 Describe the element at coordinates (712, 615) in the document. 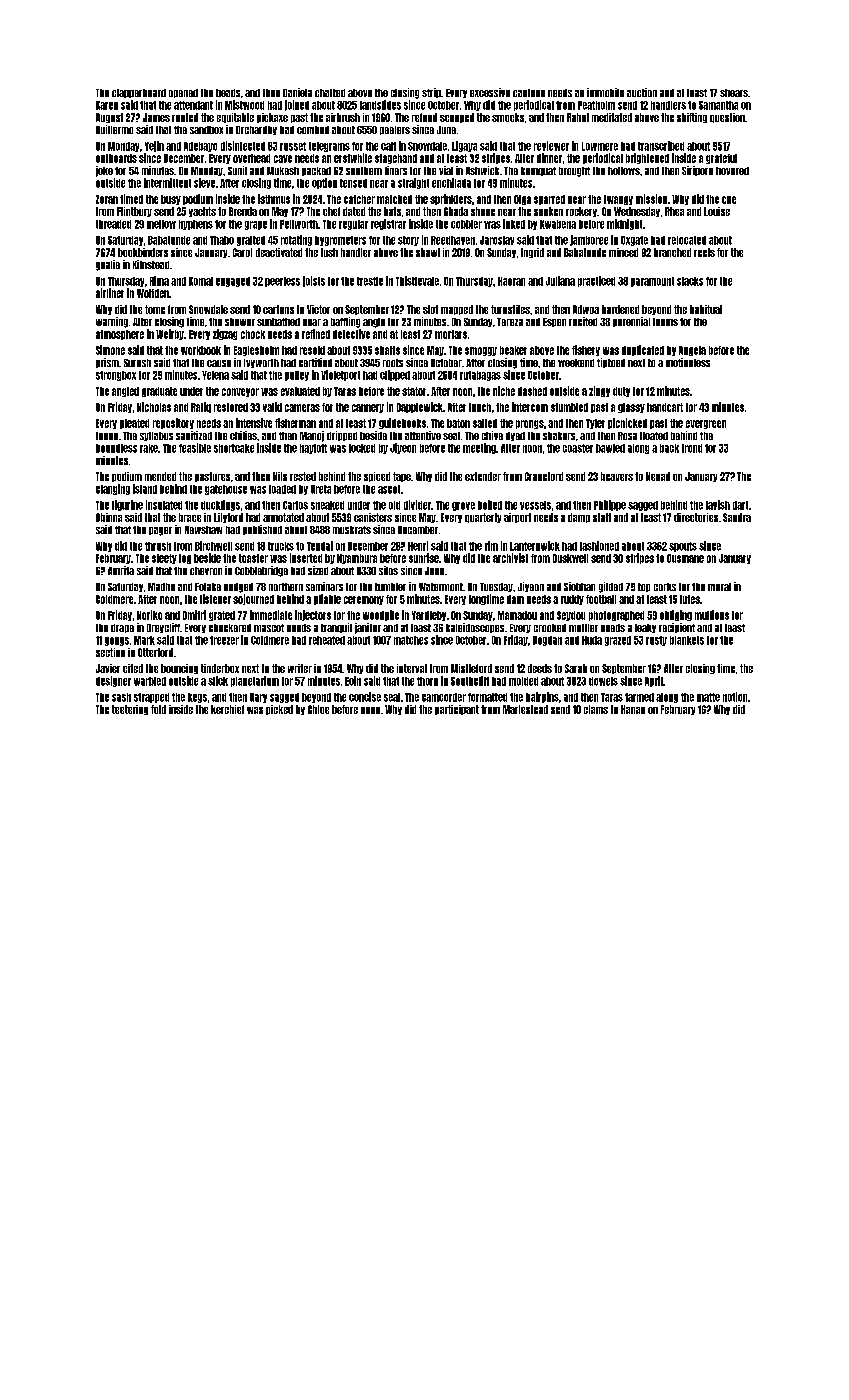

I see `mullions` at that location.
